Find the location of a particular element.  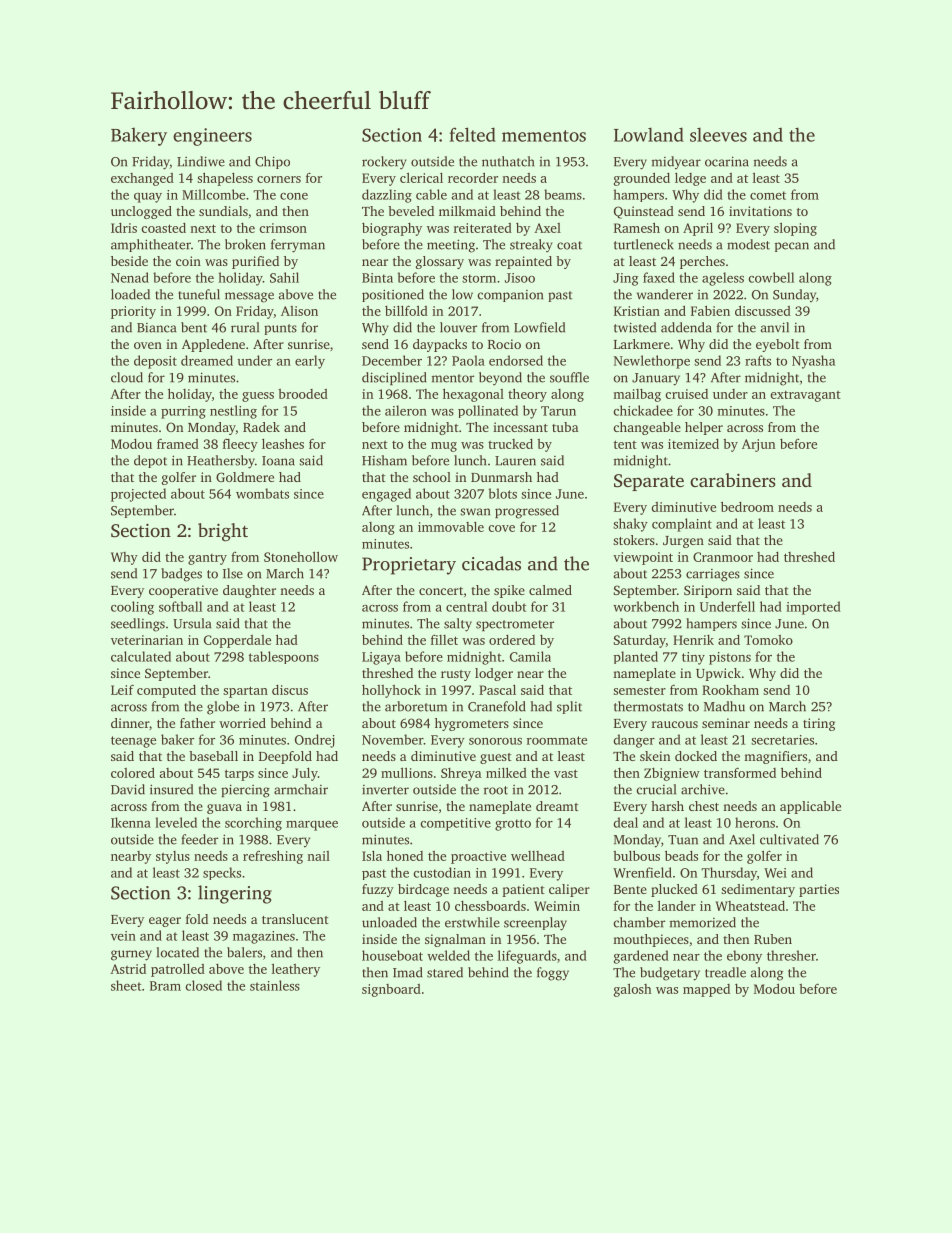

ordered is located at coordinates (512, 640).
